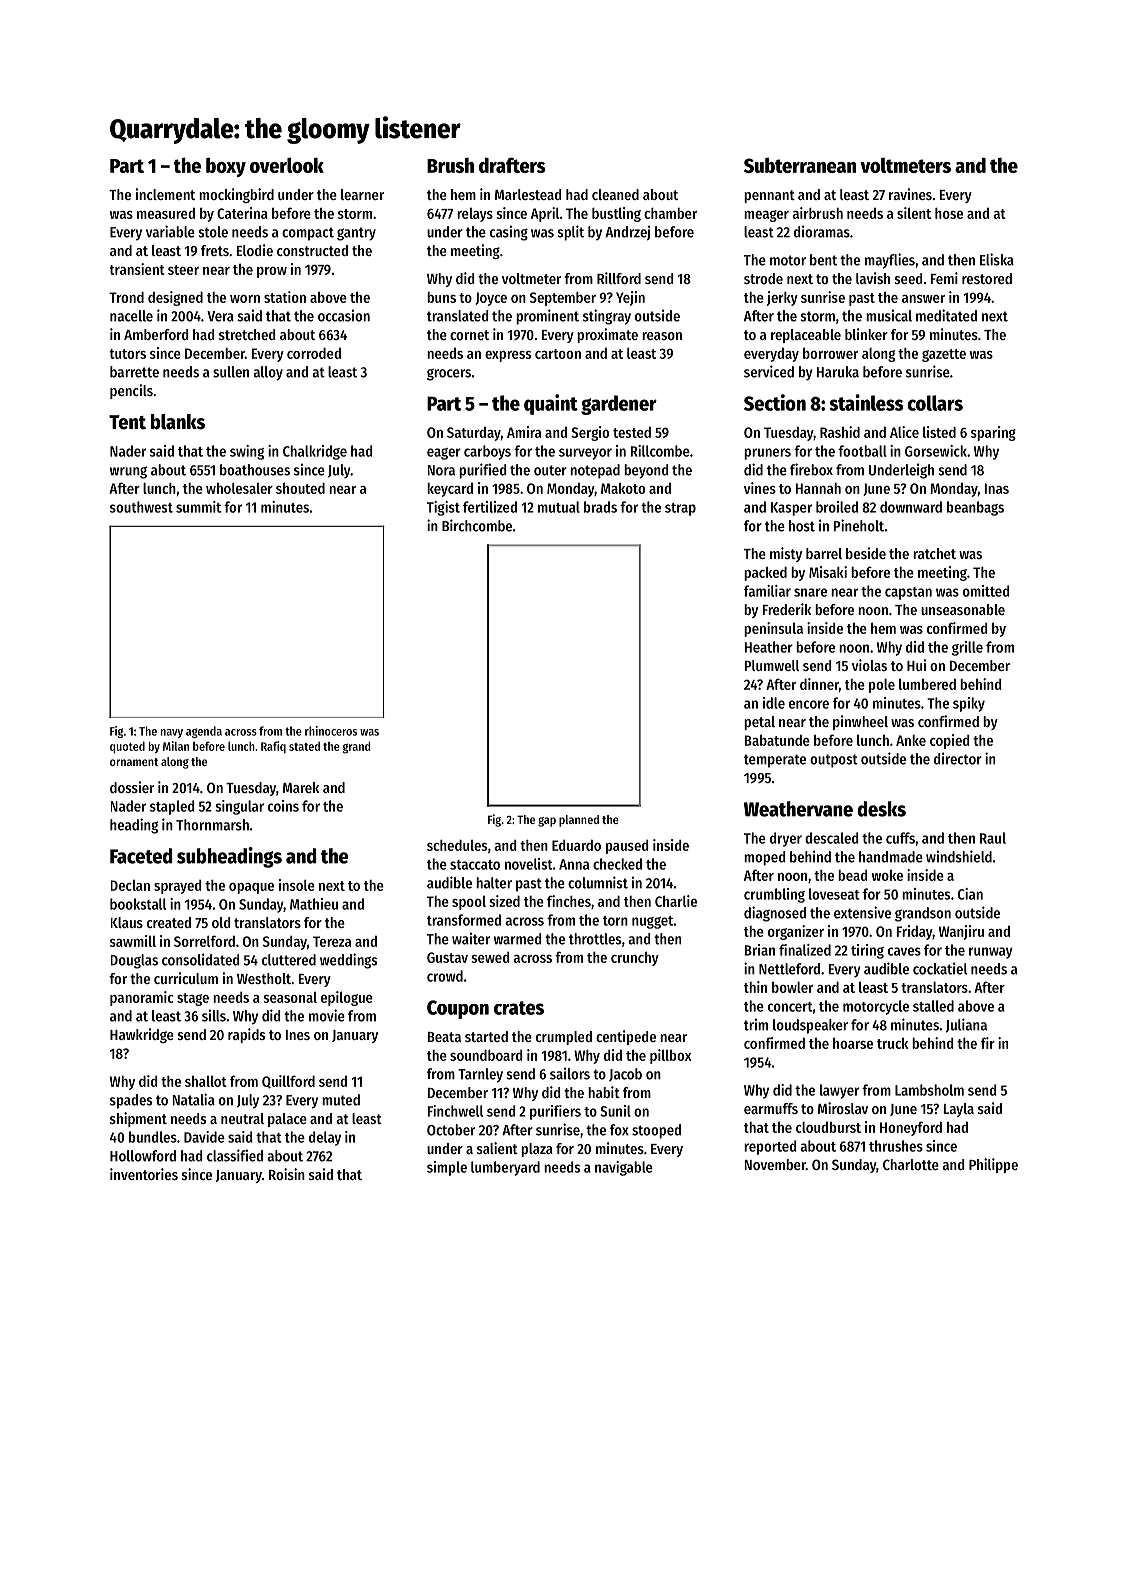 The image size is (1128, 1596). I want to click on Charlotte, so click(911, 1164).
